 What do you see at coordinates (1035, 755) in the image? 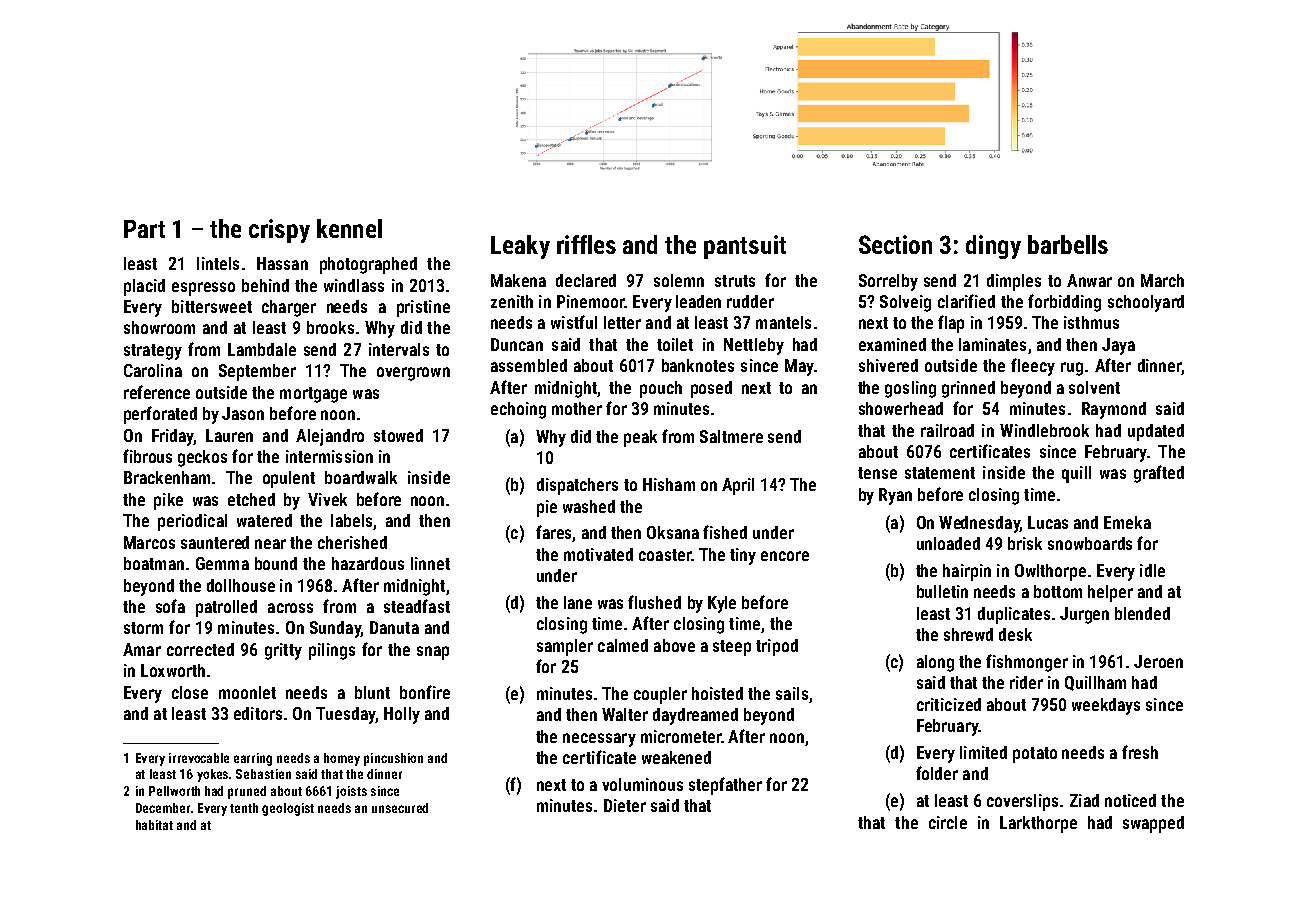
I see `potato` at bounding box center [1035, 755].
